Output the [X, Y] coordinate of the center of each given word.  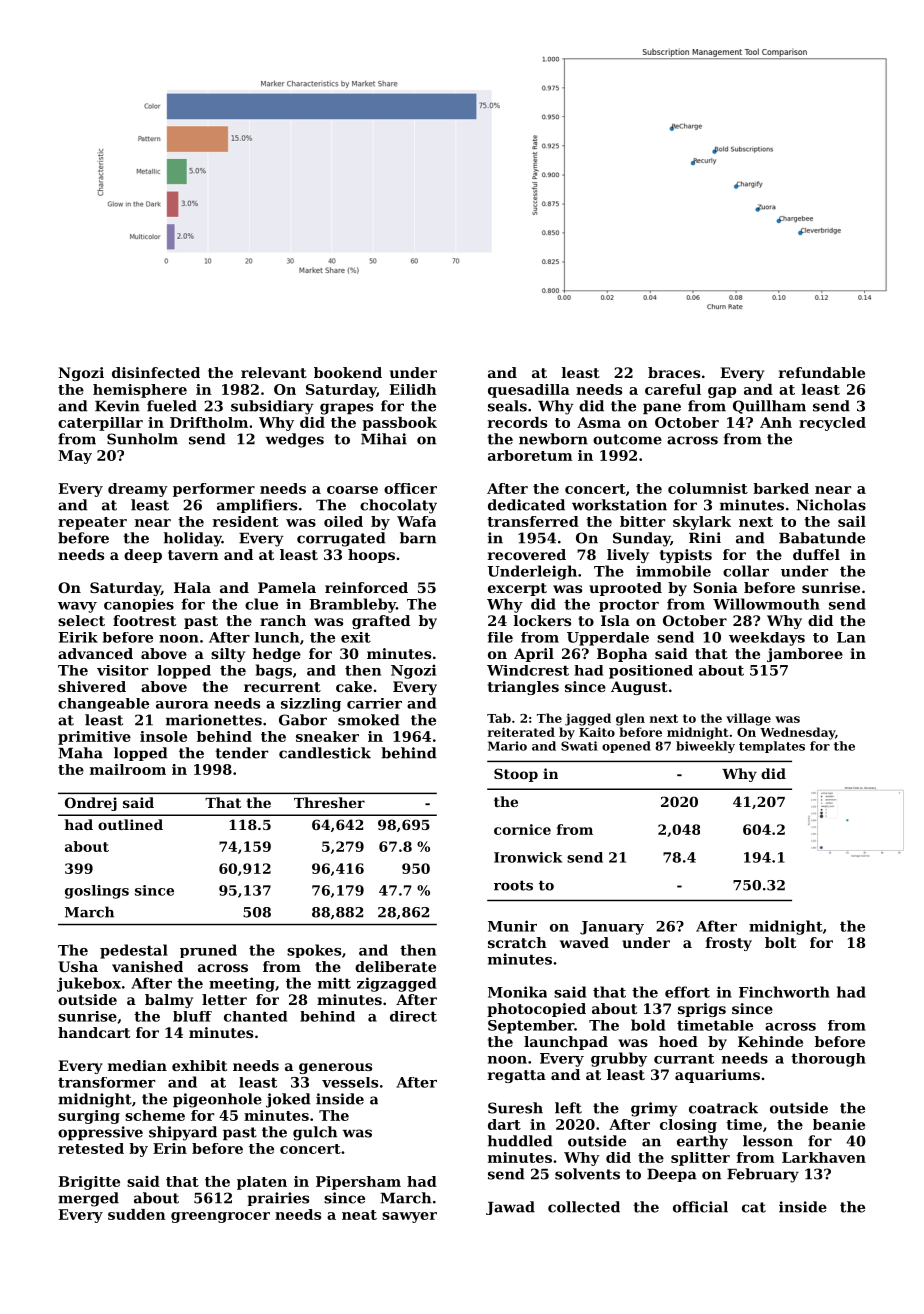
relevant [274, 372]
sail [852, 521]
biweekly [705, 747]
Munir [512, 926]
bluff [192, 1016]
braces [674, 372]
